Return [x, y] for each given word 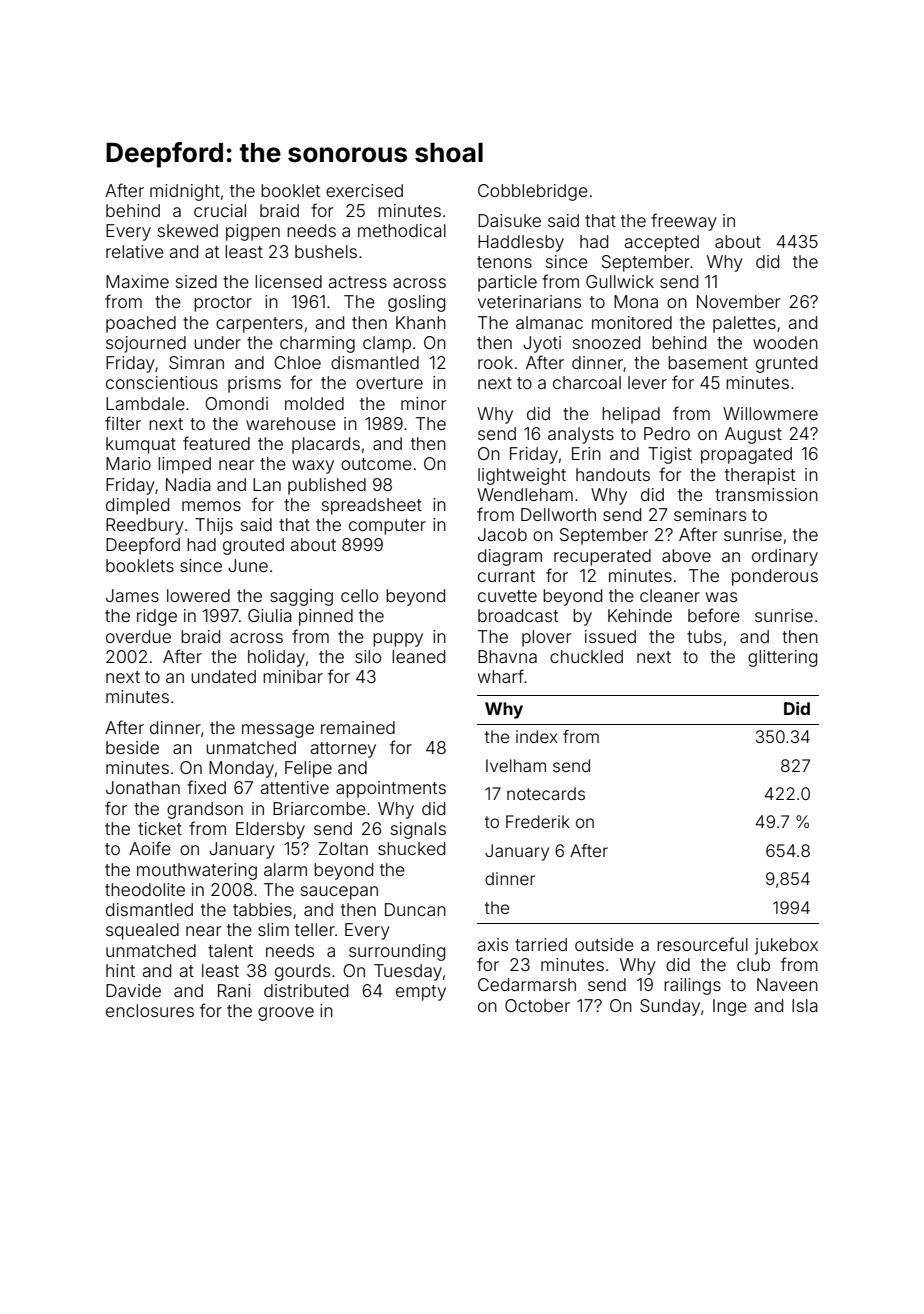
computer [387, 527]
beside [132, 747]
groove [286, 1014]
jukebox [786, 946]
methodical [402, 230]
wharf [501, 676]
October [537, 1005]
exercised [364, 190]
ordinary [785, 557]
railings [692, 986]
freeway [684, 222]
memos [211, 506]
